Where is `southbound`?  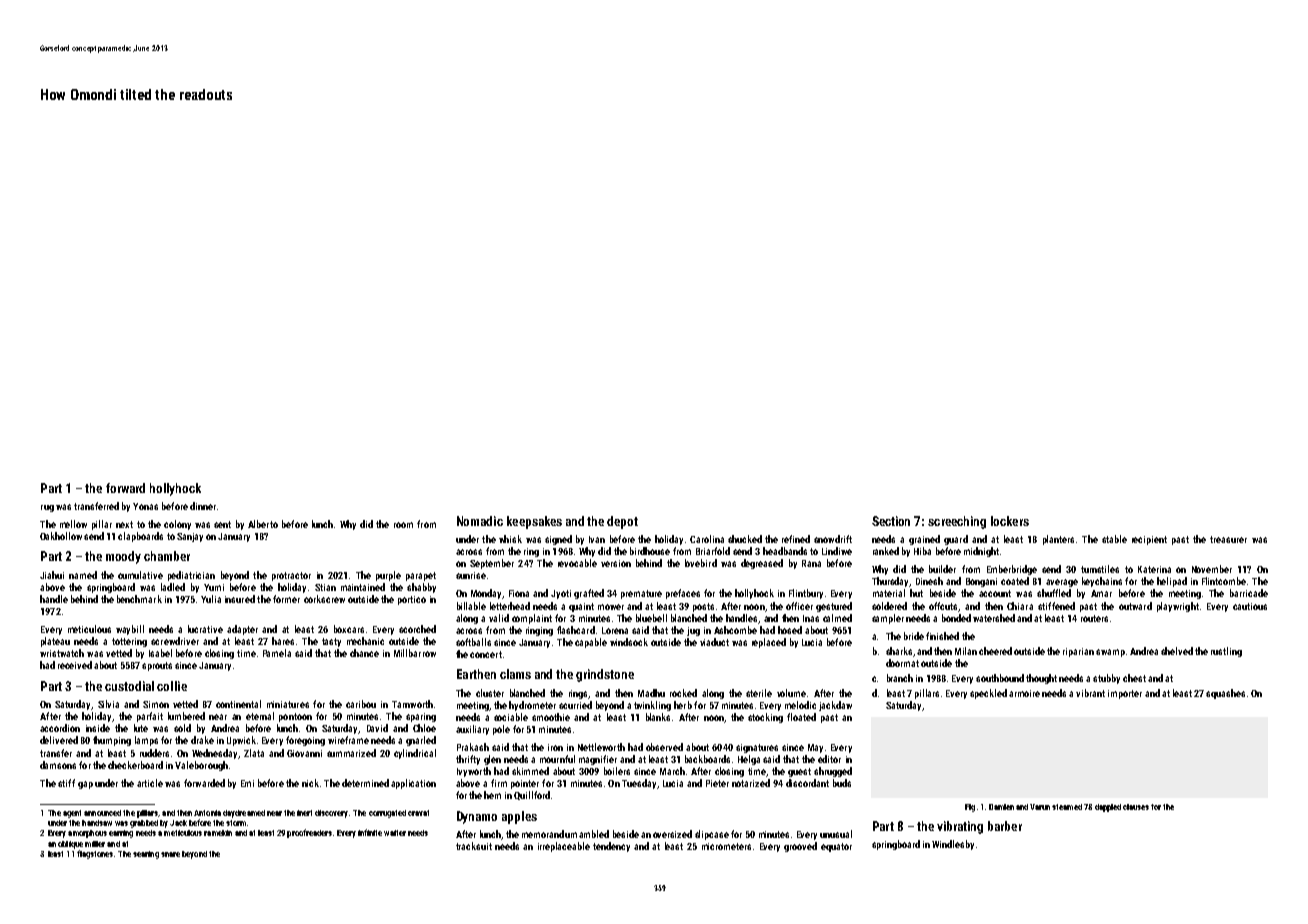 southbound is located at coordinates (1000, 678).
